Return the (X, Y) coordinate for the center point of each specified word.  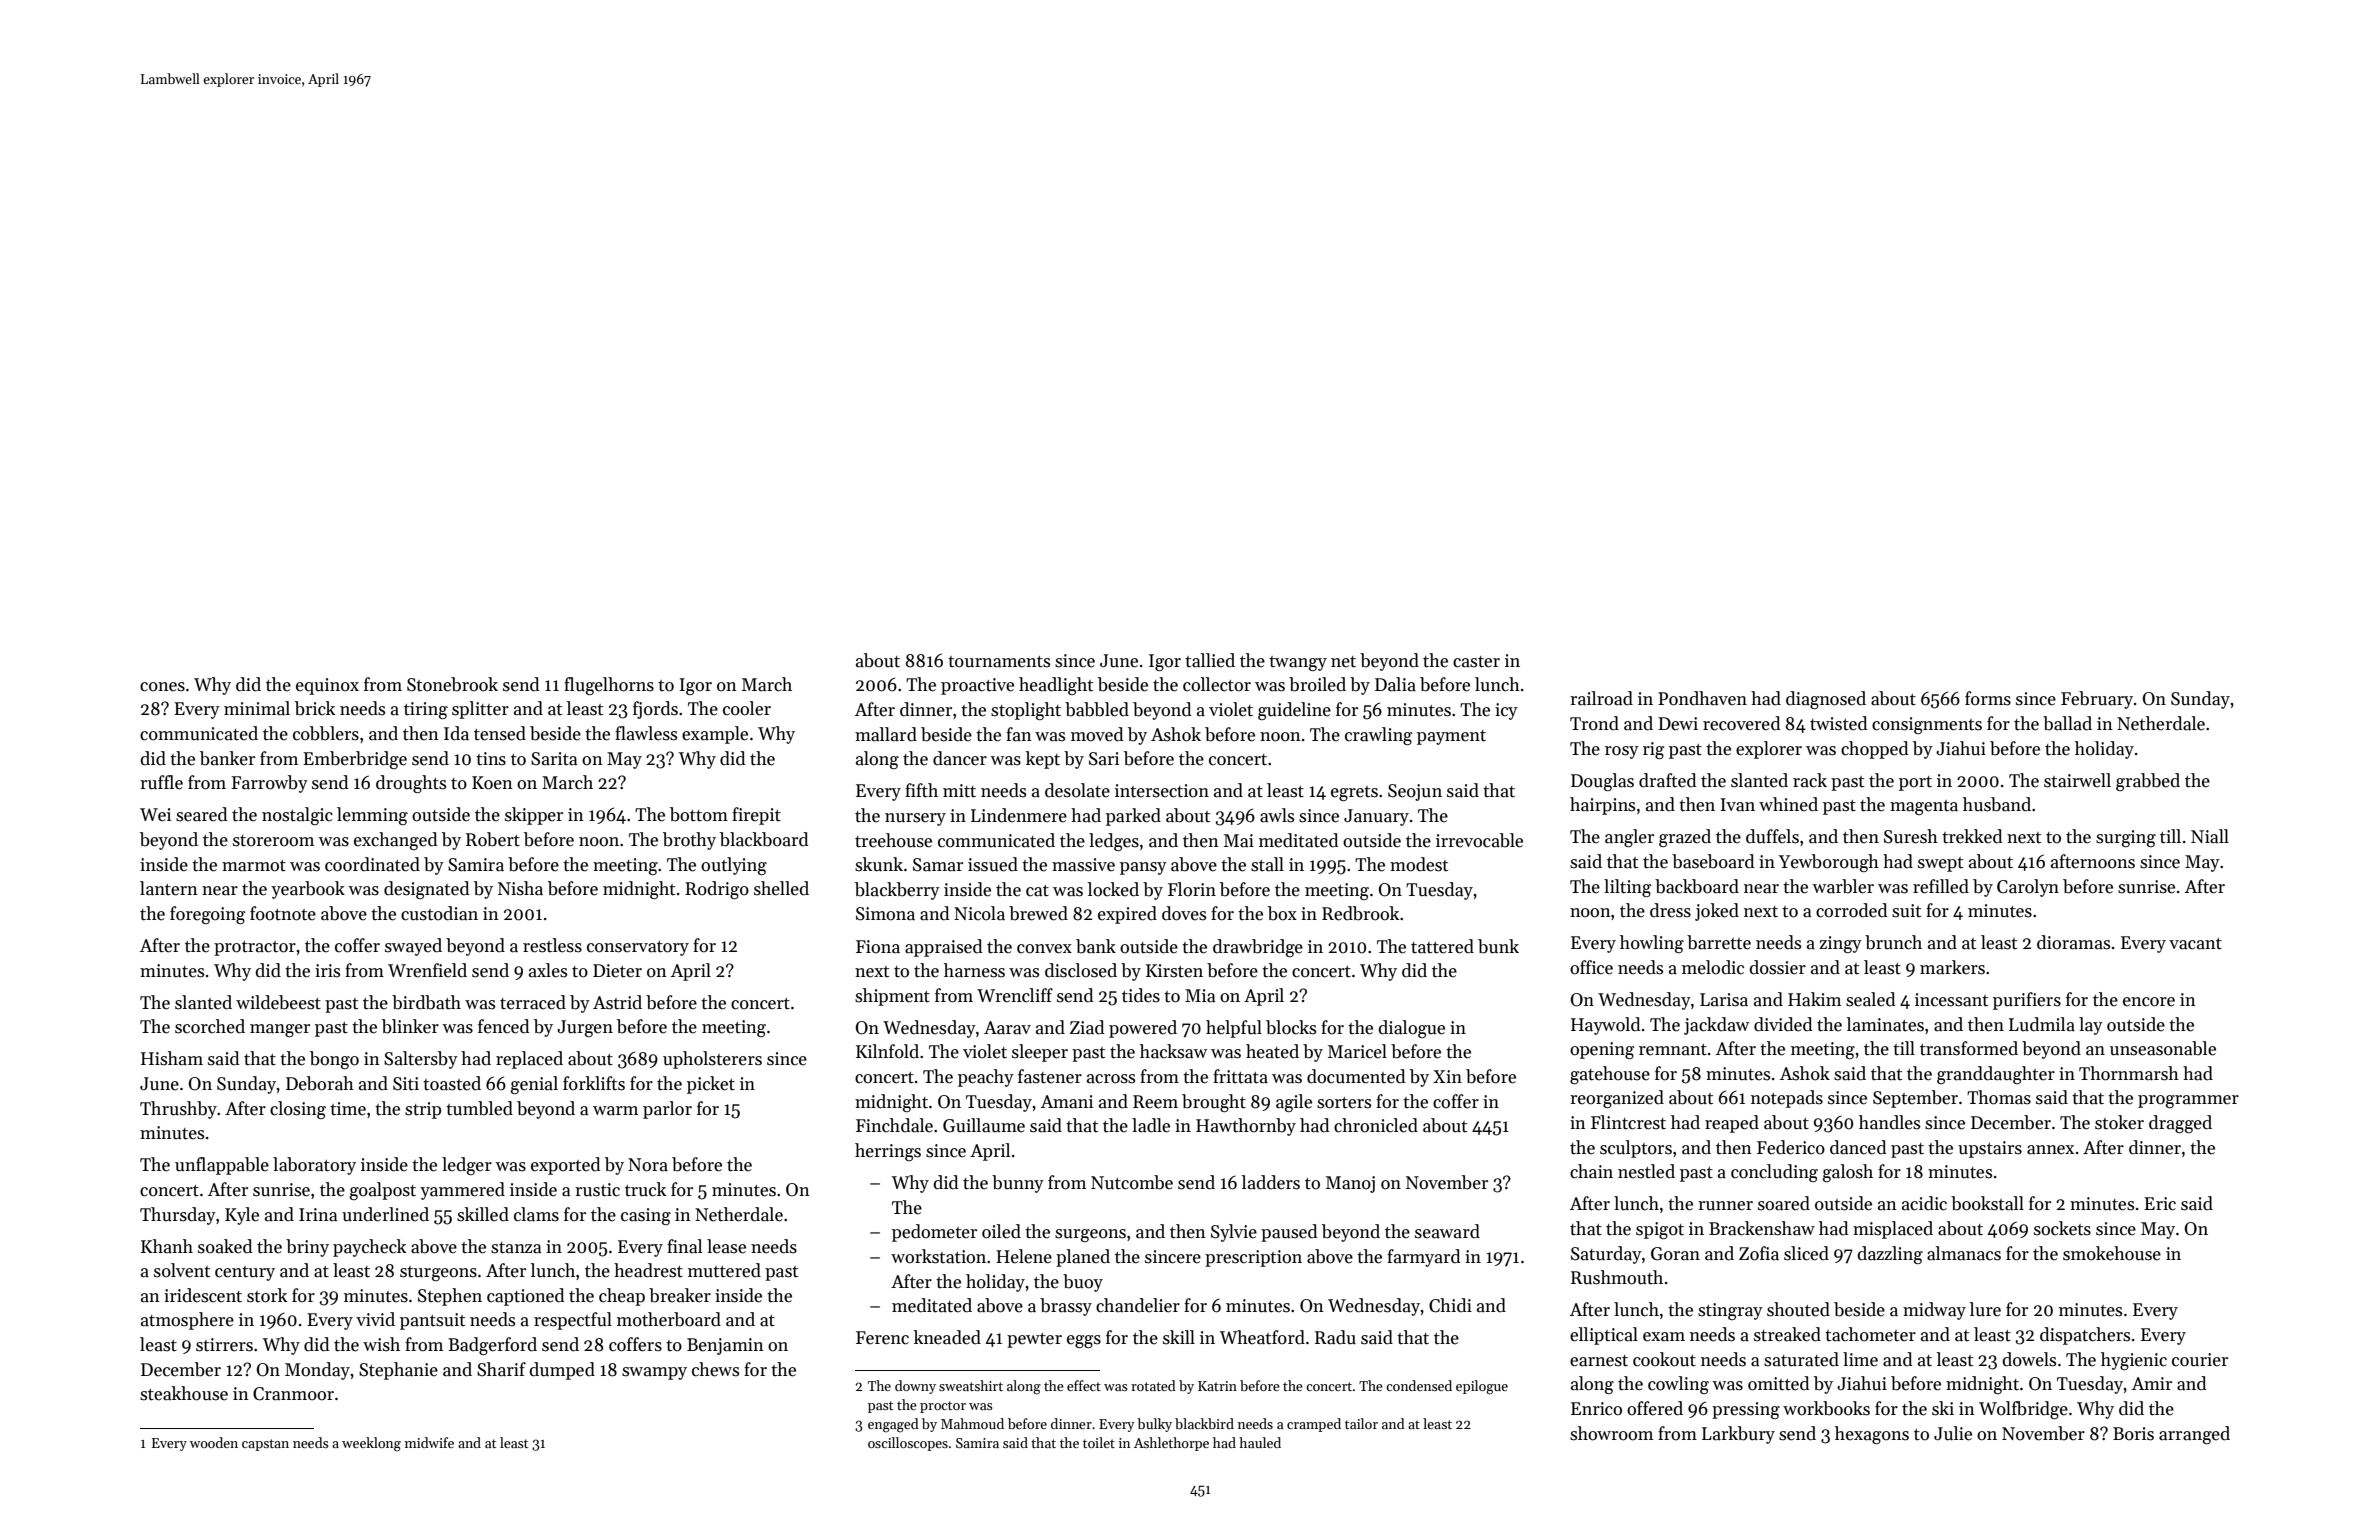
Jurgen (585, 1028)
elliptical (1604, 1336)
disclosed (1081, 970)
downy (915, 1387)
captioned (525, 1297)
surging (2126, 838)
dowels (2029, 1359)
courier (2200, 1360)
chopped (1874, 750)
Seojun (1415, 792)
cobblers (326, 733)
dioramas (2073, 942)
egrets (1354, 793)
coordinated (372, 864)
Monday (317, 1371)
